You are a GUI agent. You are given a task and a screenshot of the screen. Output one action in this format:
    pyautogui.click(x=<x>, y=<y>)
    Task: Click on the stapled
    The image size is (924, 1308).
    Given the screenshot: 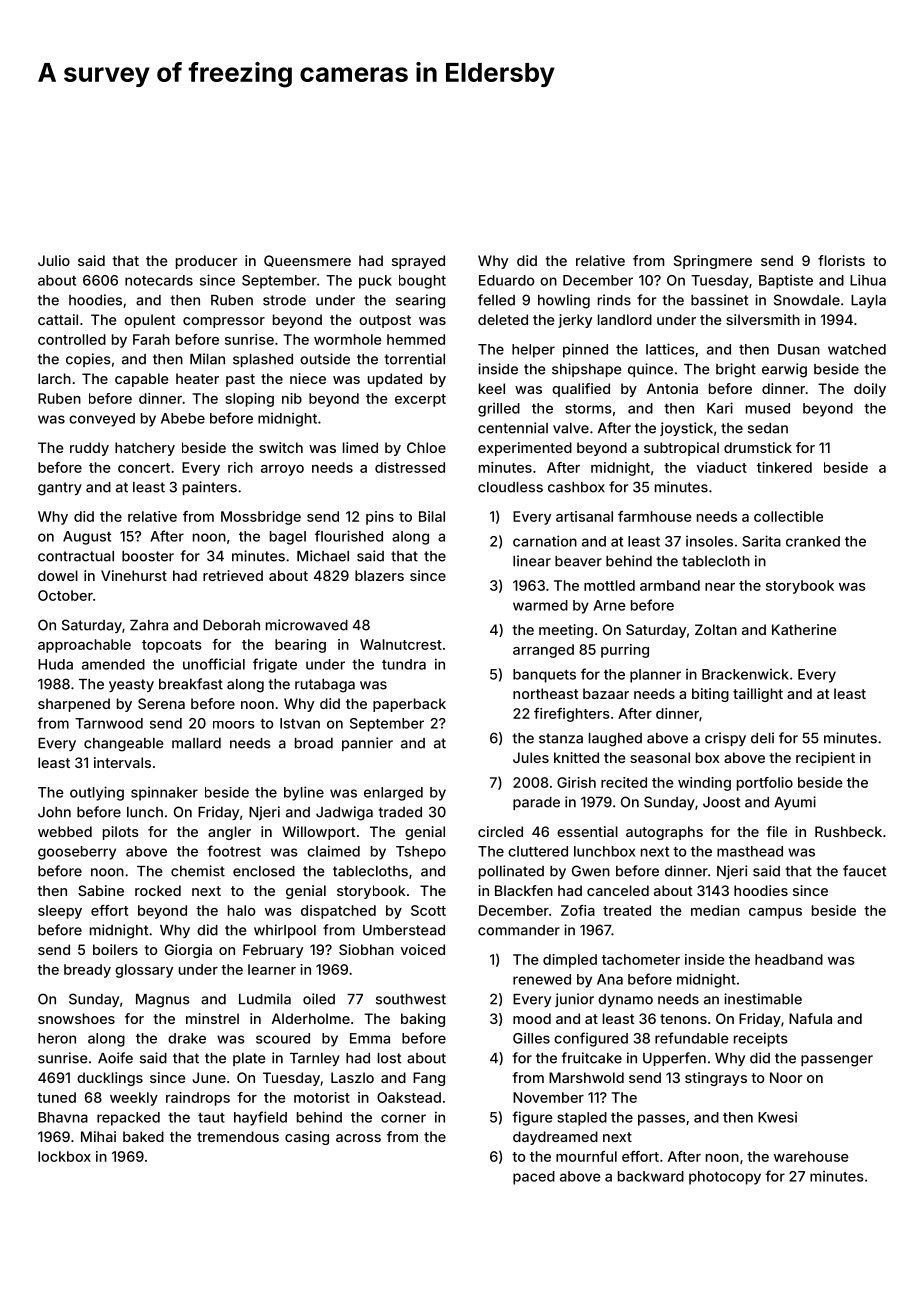 What is the action you would take?
    pyautogui.click(x=582, y=1119)
